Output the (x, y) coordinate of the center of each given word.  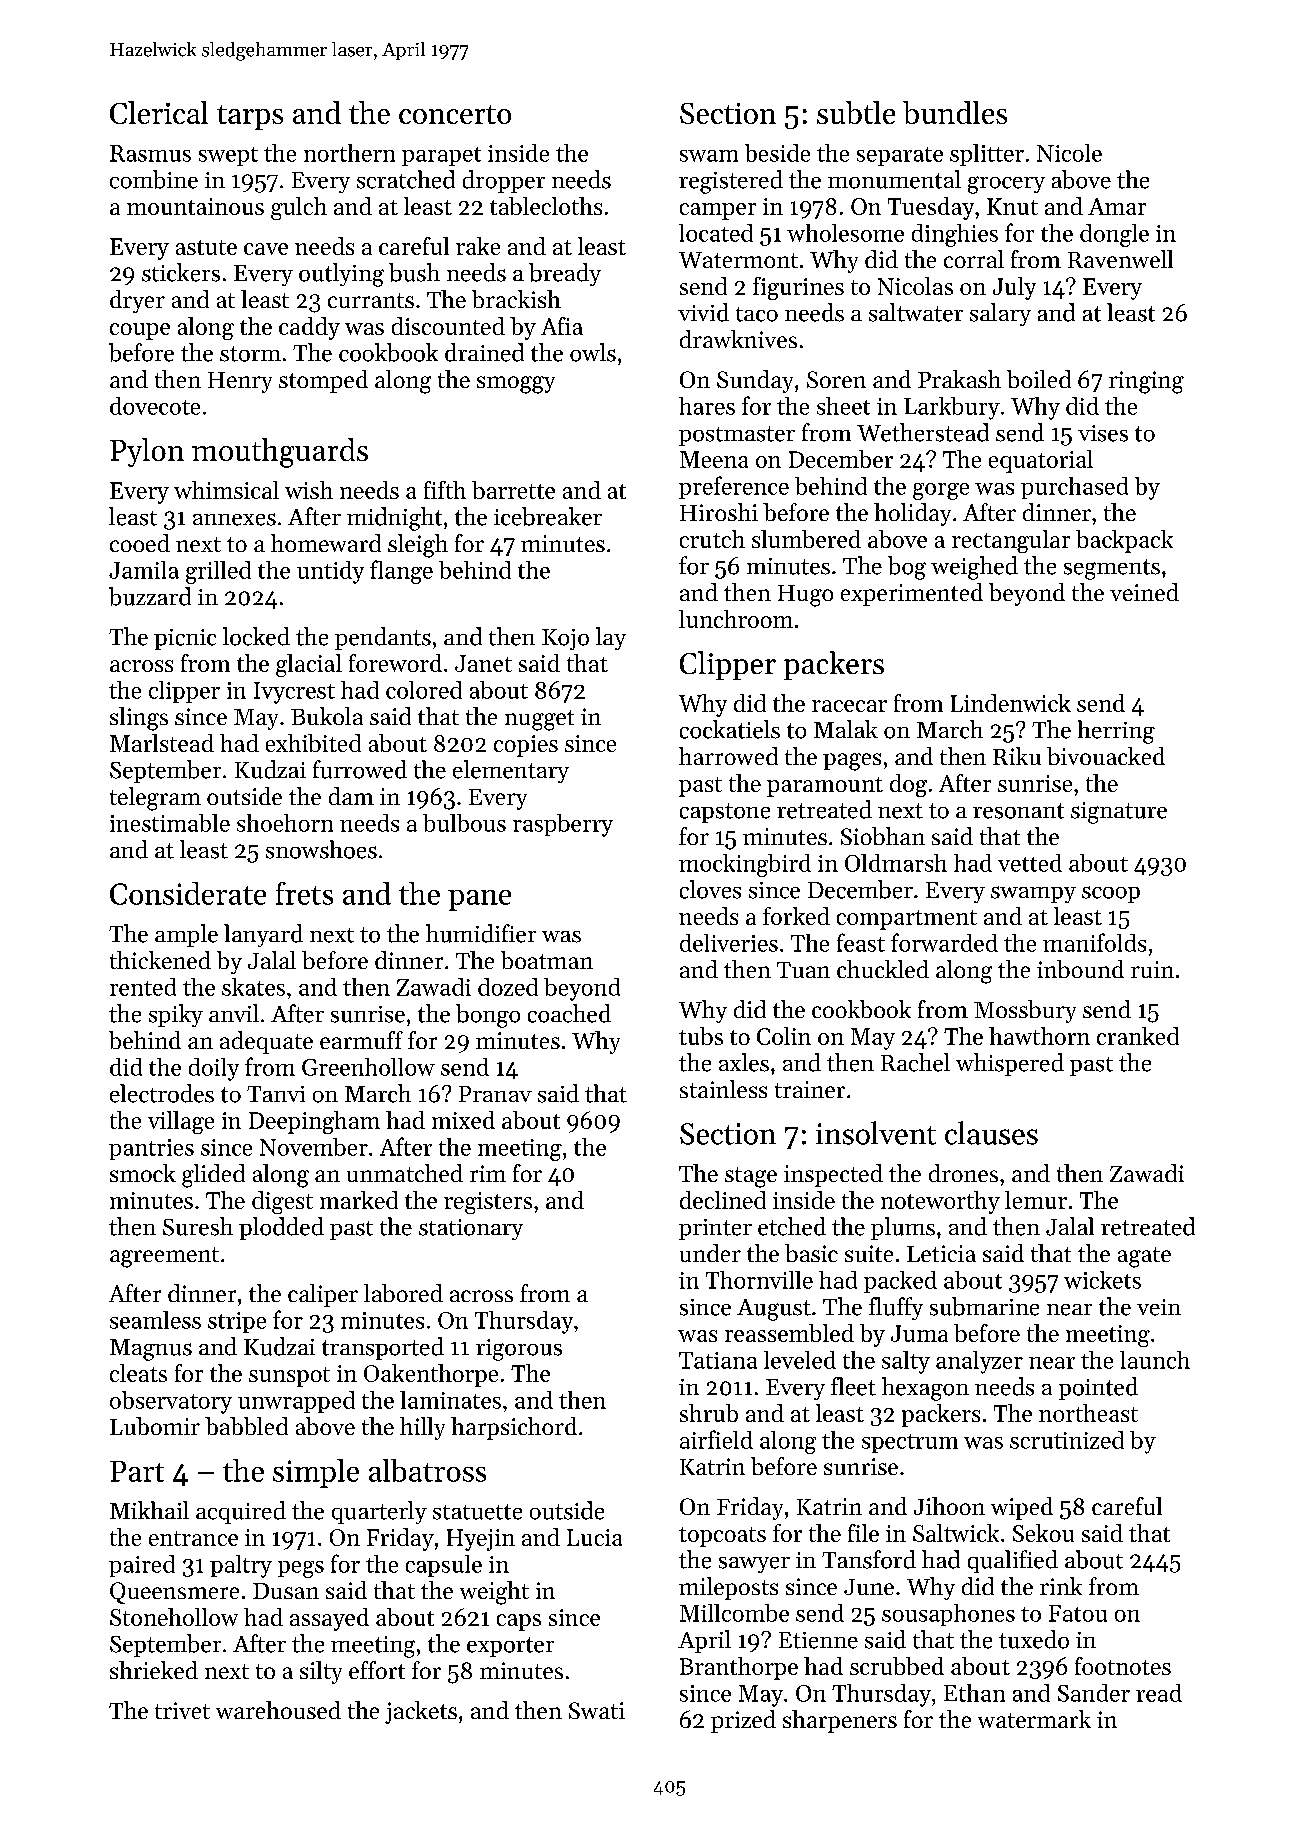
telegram (155, 799)
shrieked (154, 1670)
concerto (455, 114)
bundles (955, 112)
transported (383, 1348)
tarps (250, 117)
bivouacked (1106, 756)
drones (963, 1173)
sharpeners (840, 1721)
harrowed (728, 756)
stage (751, 1177)
